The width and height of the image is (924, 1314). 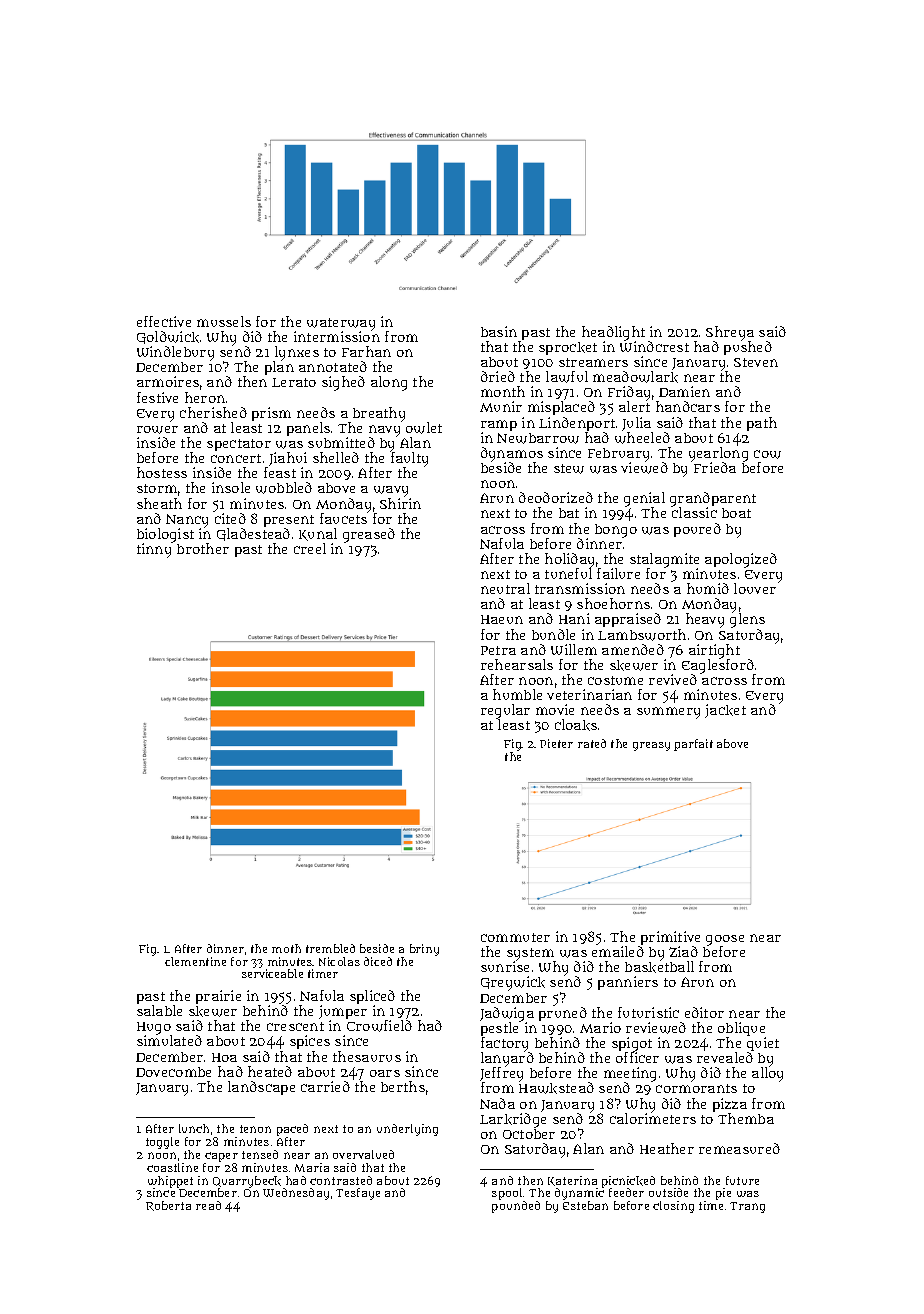 What do you see at coordinates (286, 948) in the image?
I see `moth` at bounding box center [286, 948].
